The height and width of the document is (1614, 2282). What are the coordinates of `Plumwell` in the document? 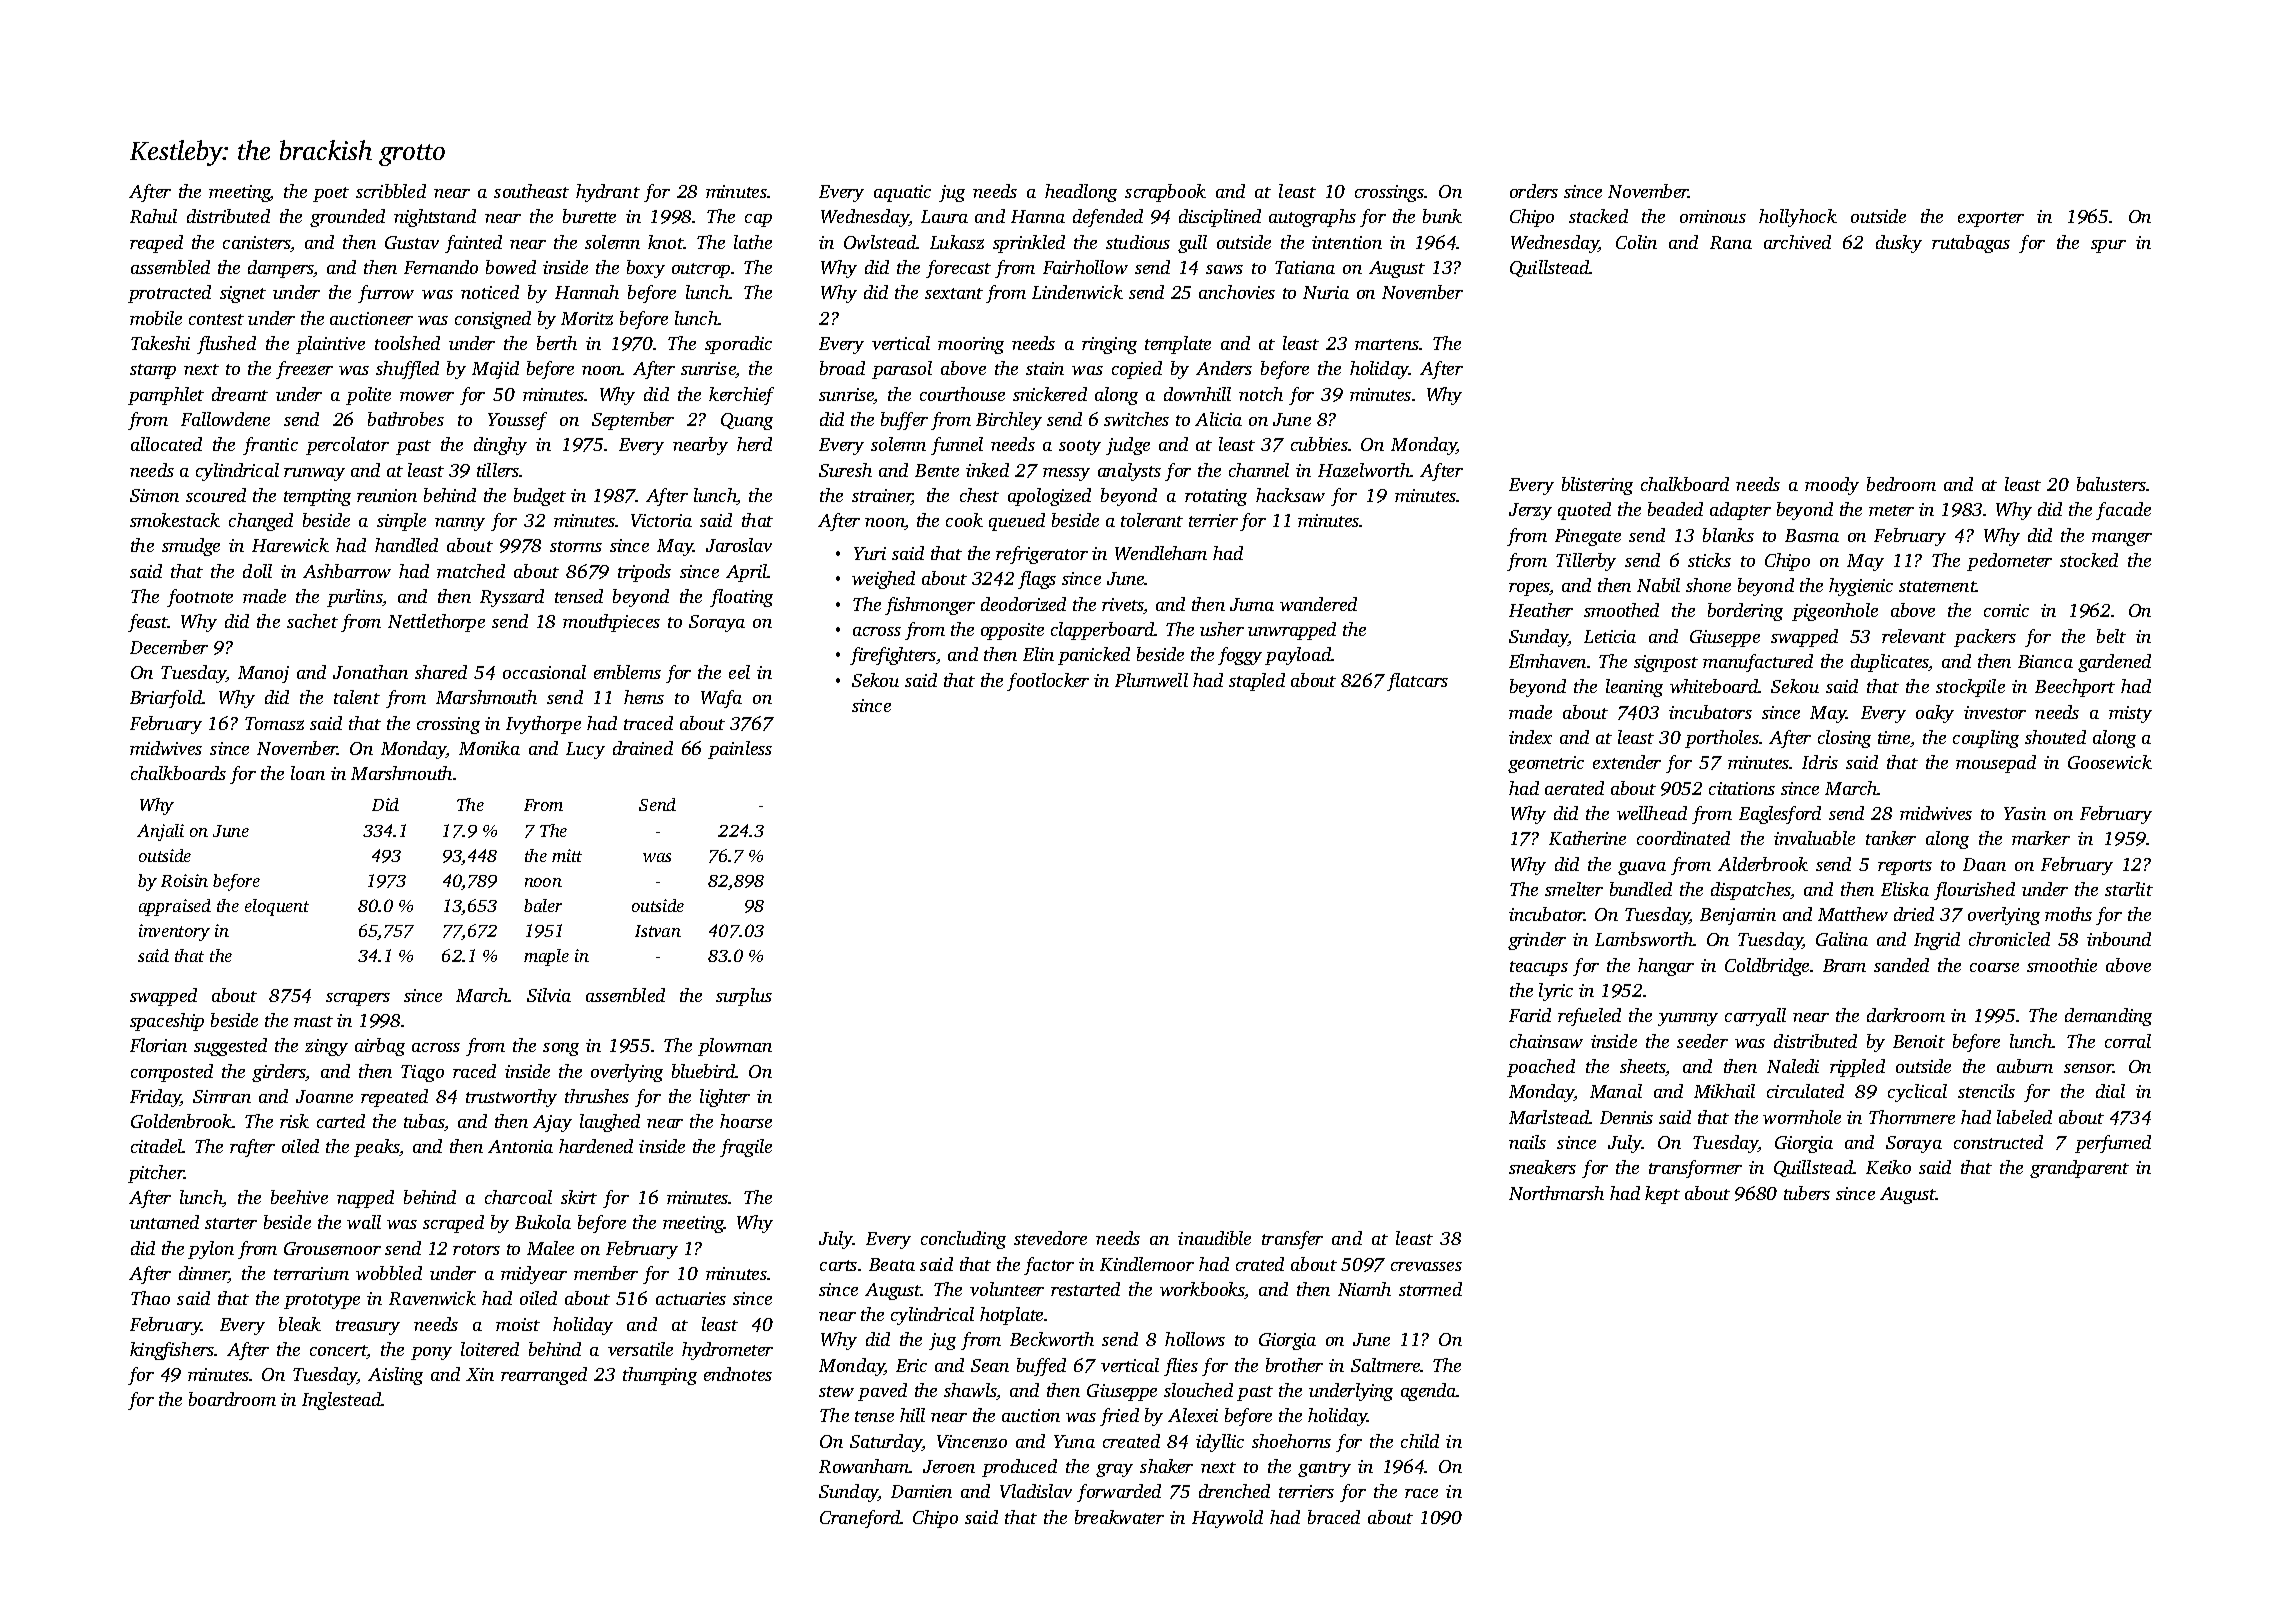 It's located at (1151, 680).
